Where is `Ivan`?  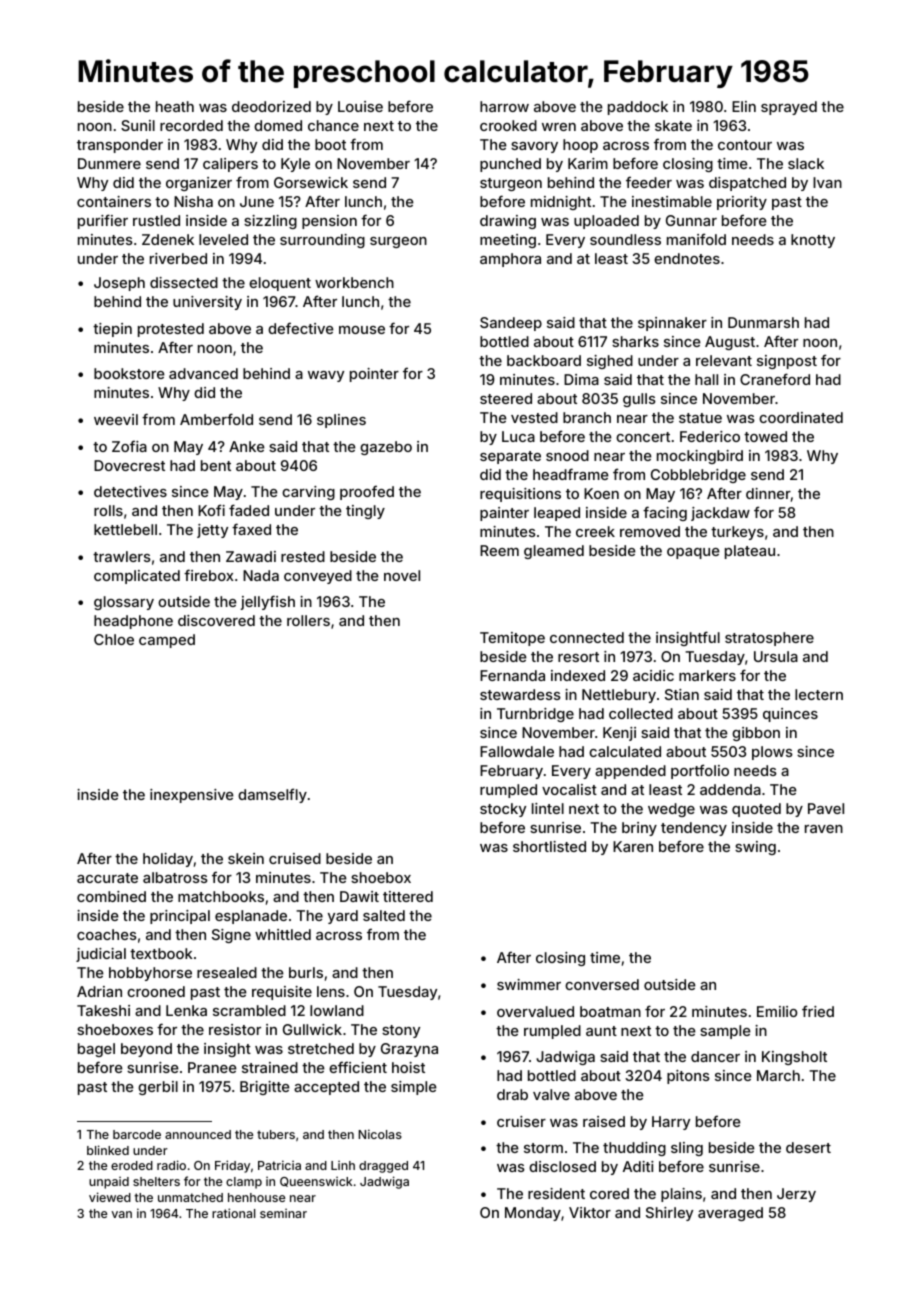 Ivan is located at coordinates (827, 182).
